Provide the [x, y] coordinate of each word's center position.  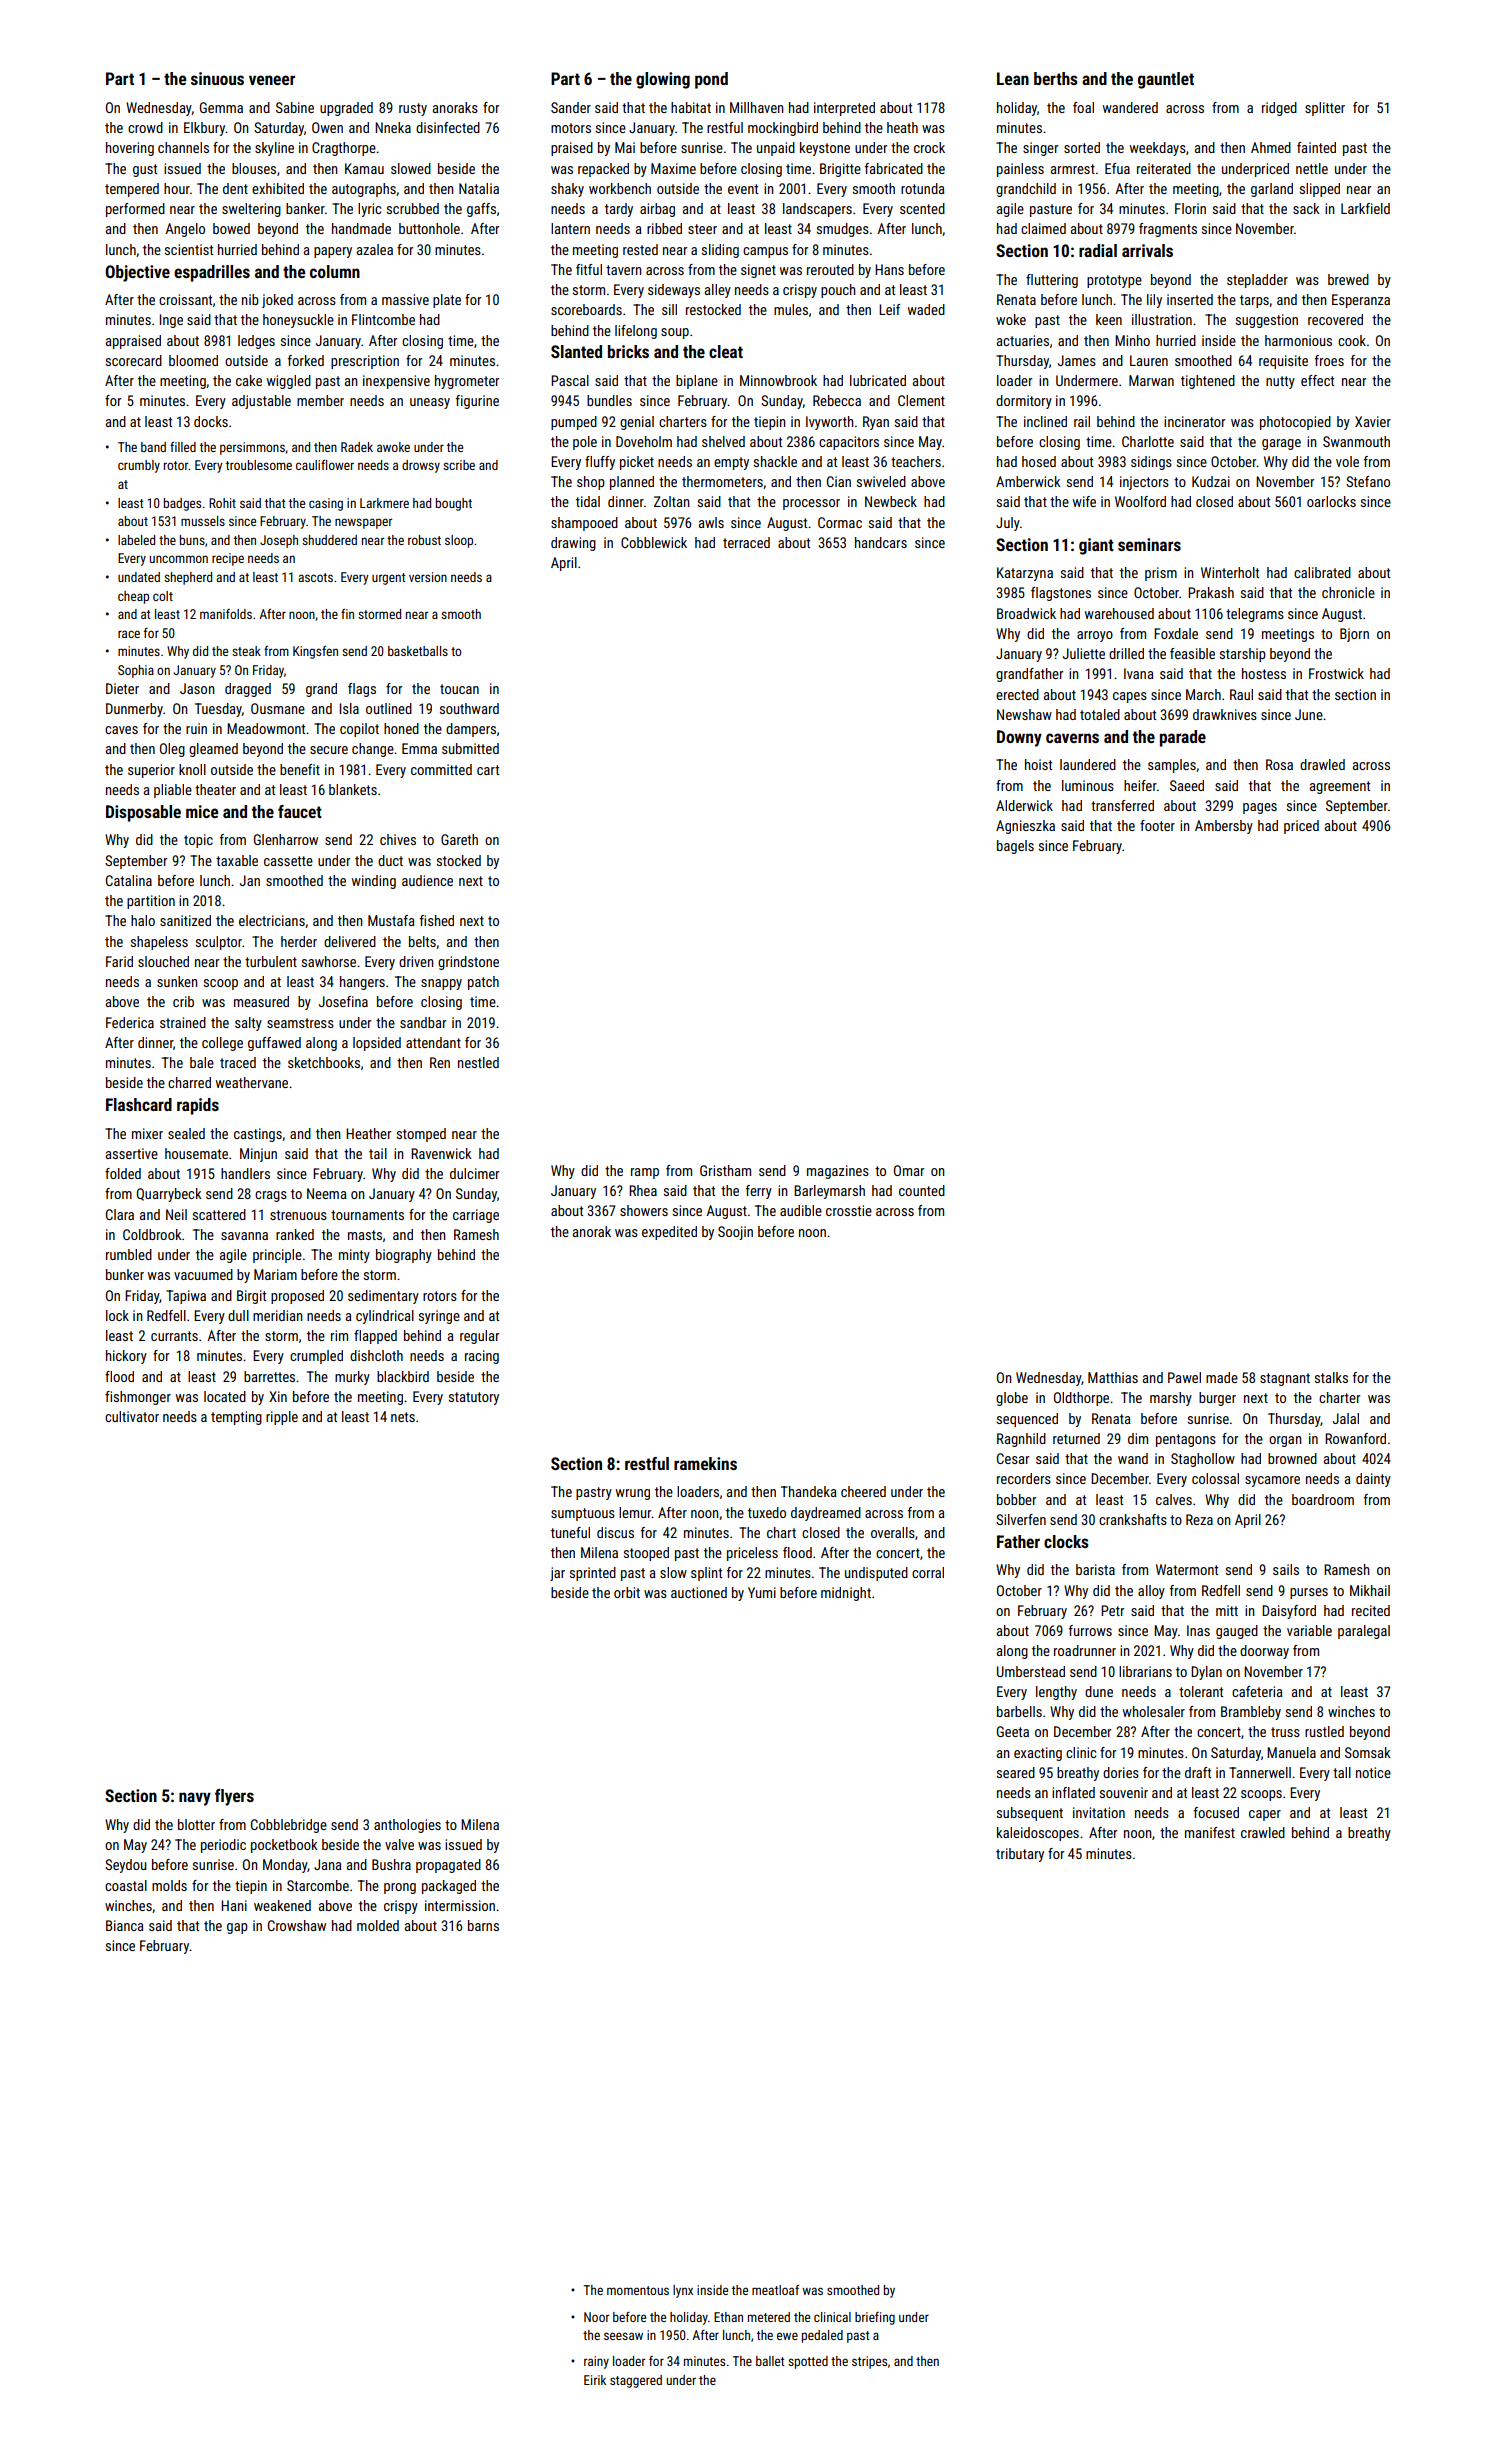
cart [488, 770]
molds [169, 1885]
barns [483, 1925]
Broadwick [1026, 613]
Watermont [1187, 1569]
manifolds [226, 614]
